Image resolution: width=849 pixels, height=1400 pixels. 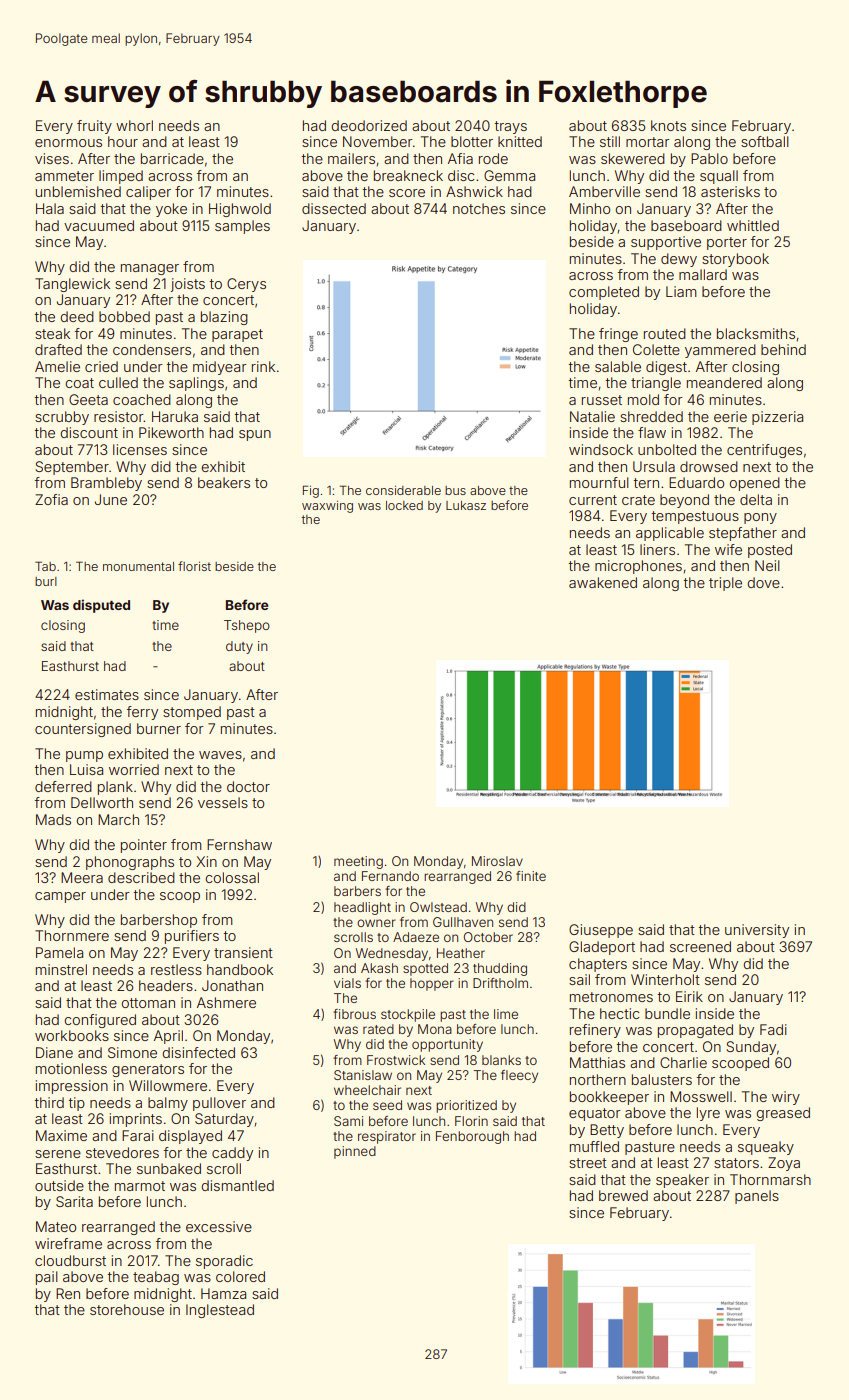 I want to click on posted, so click(x=770, y=551).
